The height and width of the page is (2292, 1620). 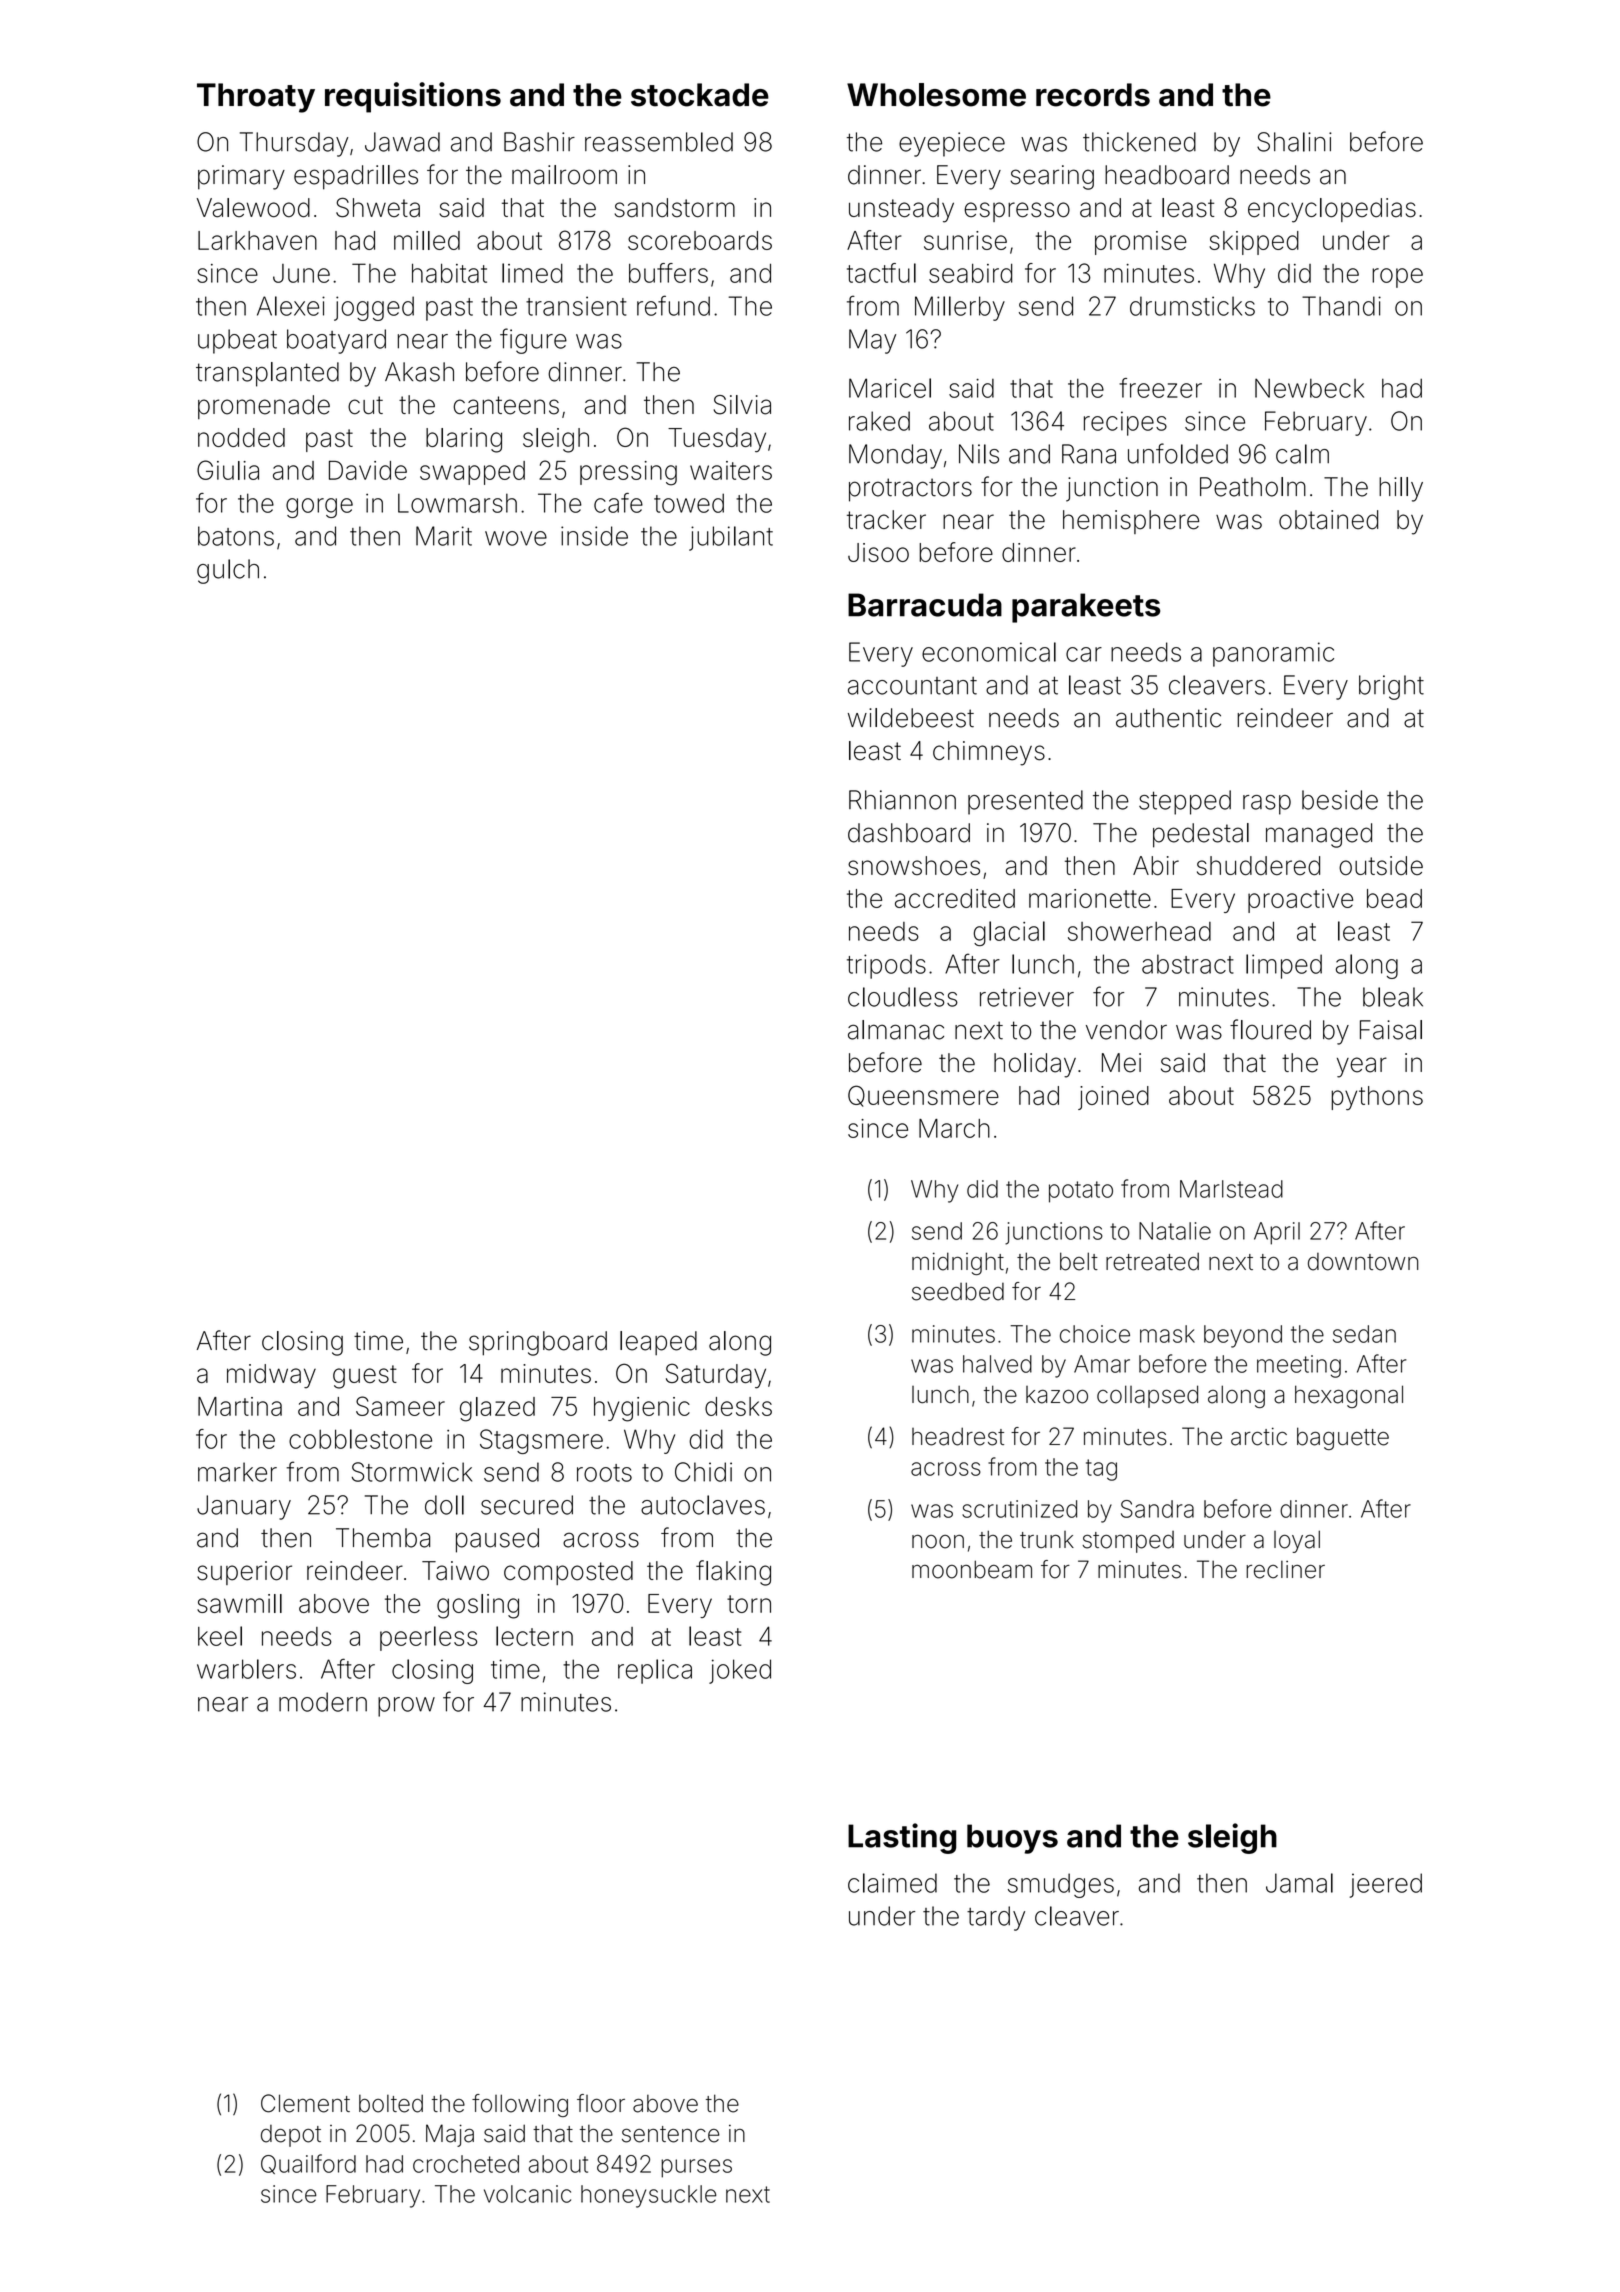 What do you see at coordinates (1192, 306) in the page?
I see `drumsticks` at bounding box center [1192, 306].
